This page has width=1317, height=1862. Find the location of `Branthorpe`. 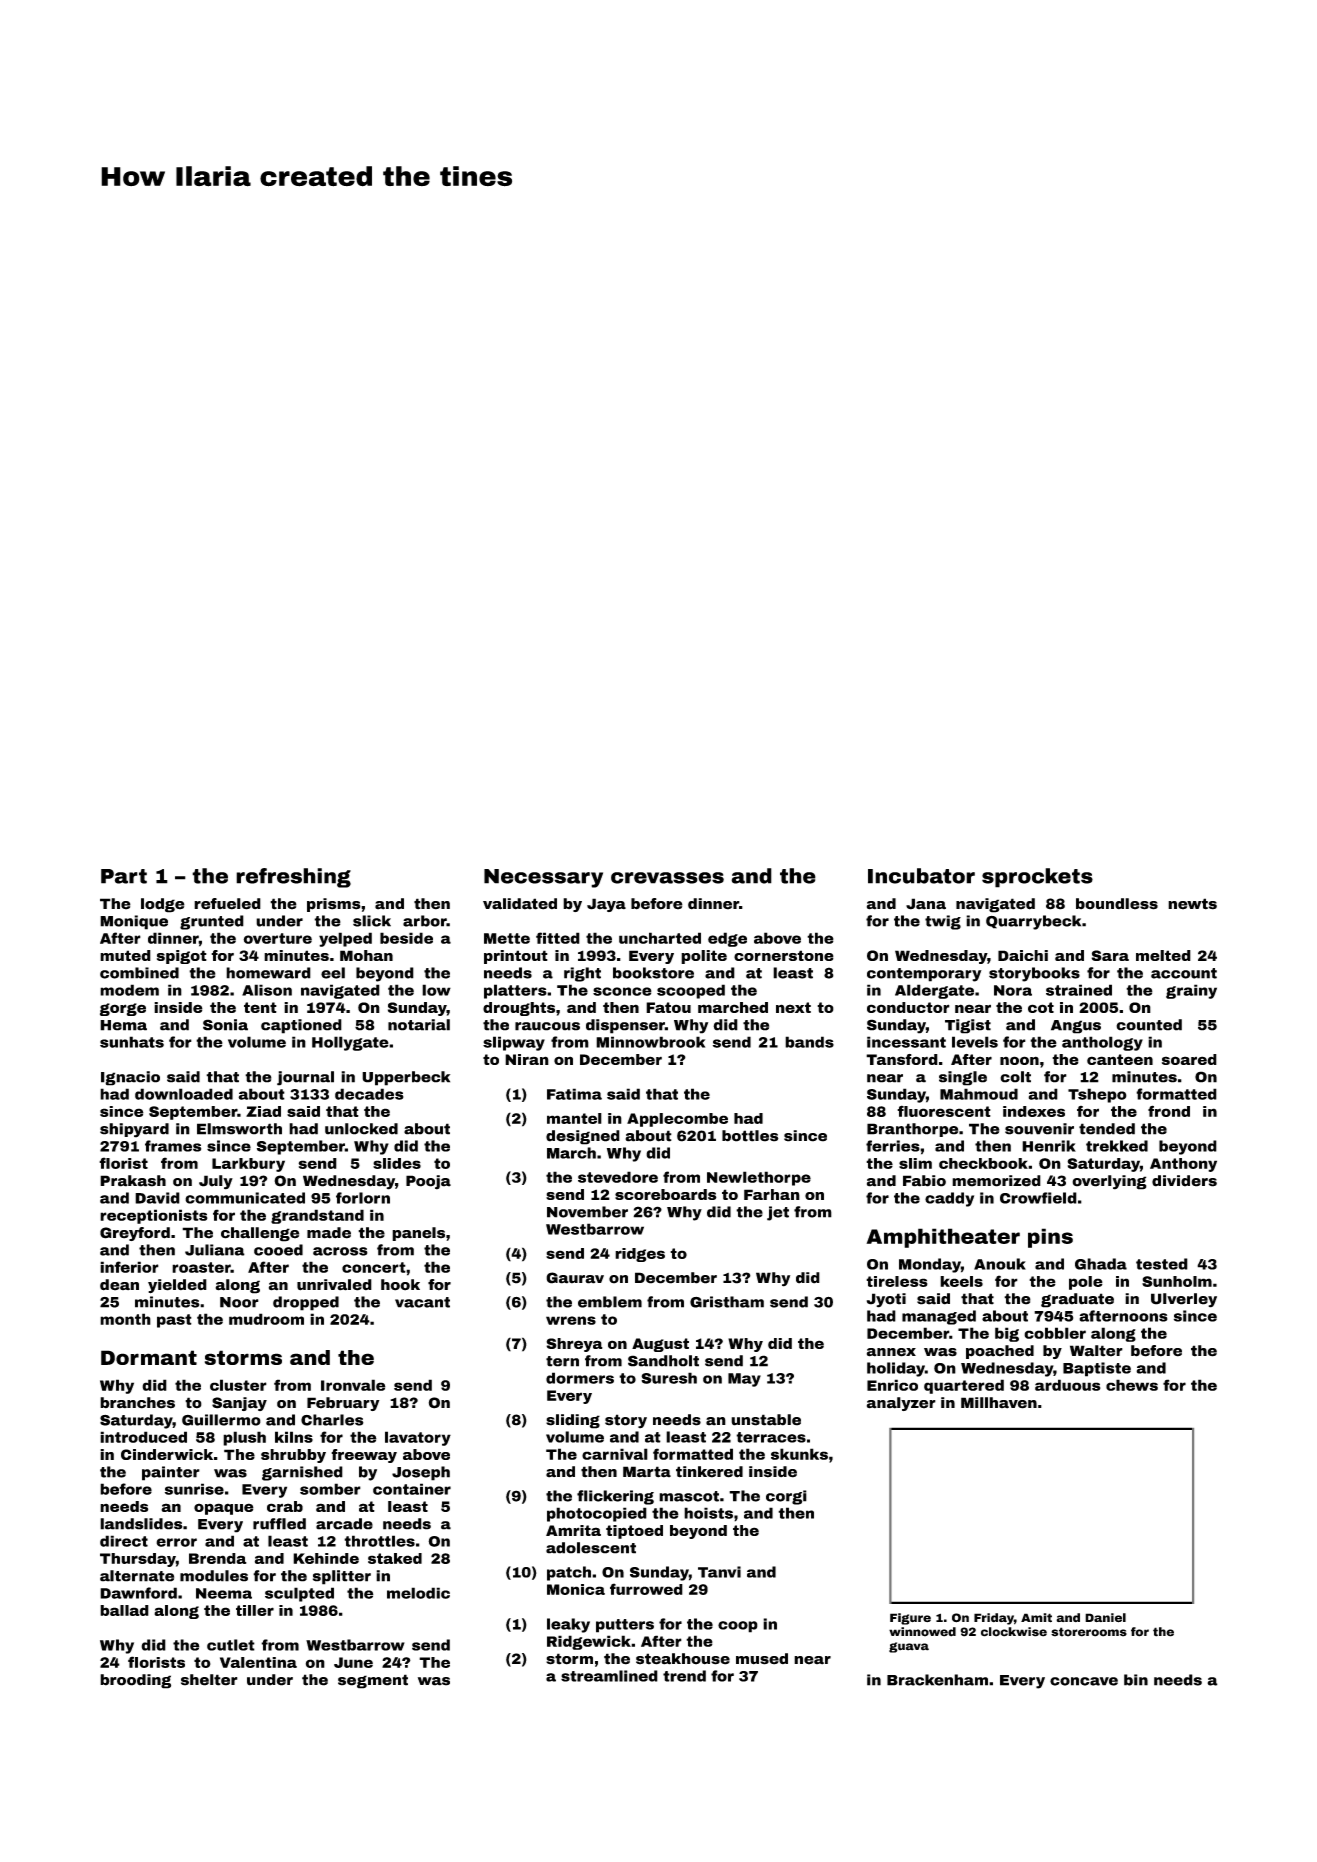

Branthorpe is located at coordinates (912, 1130).
